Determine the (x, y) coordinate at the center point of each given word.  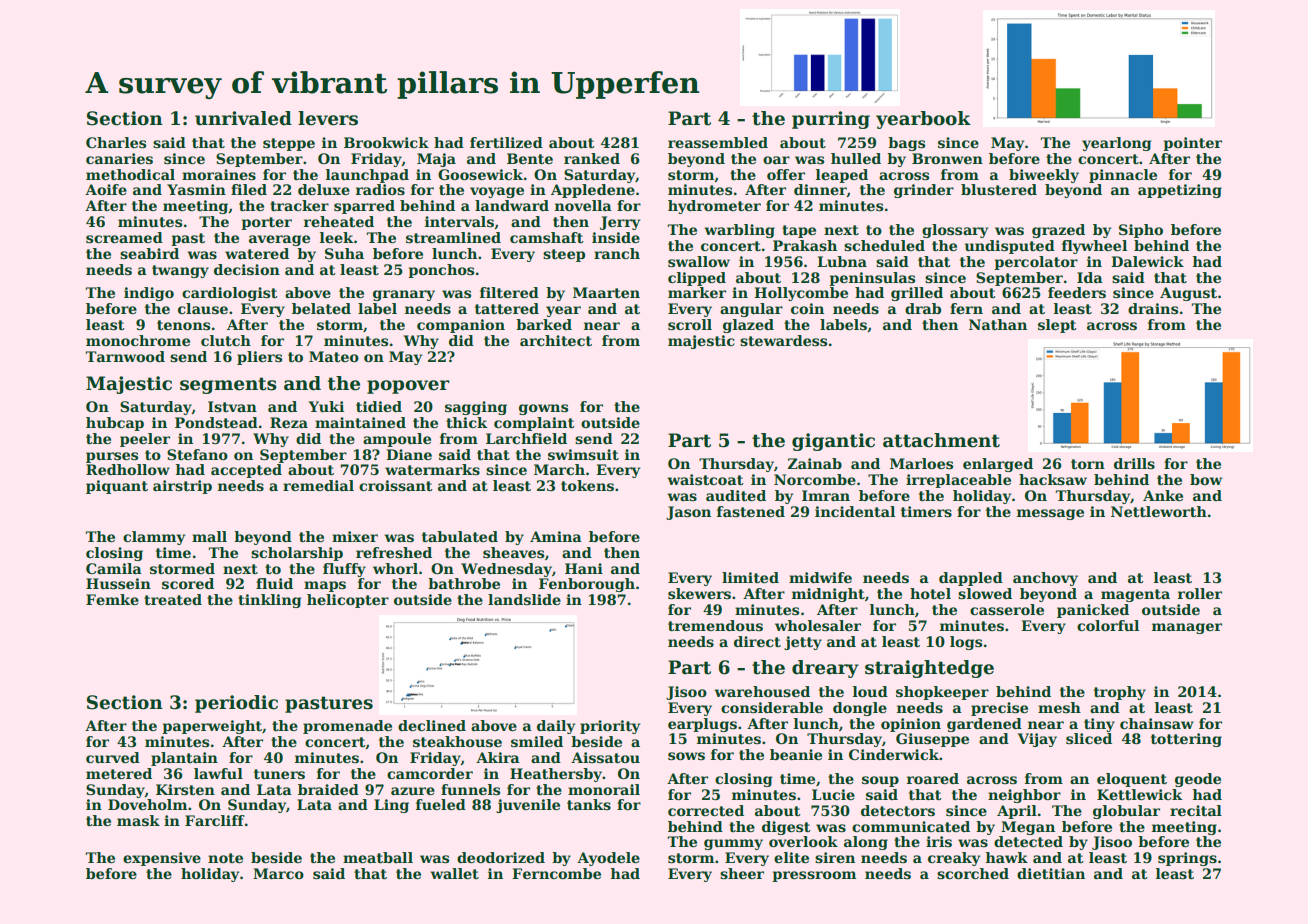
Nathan (998, 324)
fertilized (506, 142)
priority (610, 727)
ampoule (397, 440)
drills (1134, 463)
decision (247, 269)
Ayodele (608, 859)
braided (328, 789)
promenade (347, 727)
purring (831, 120)
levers (328, 118)
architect (556, 340)
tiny (1099, 725)
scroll (690, 324)
